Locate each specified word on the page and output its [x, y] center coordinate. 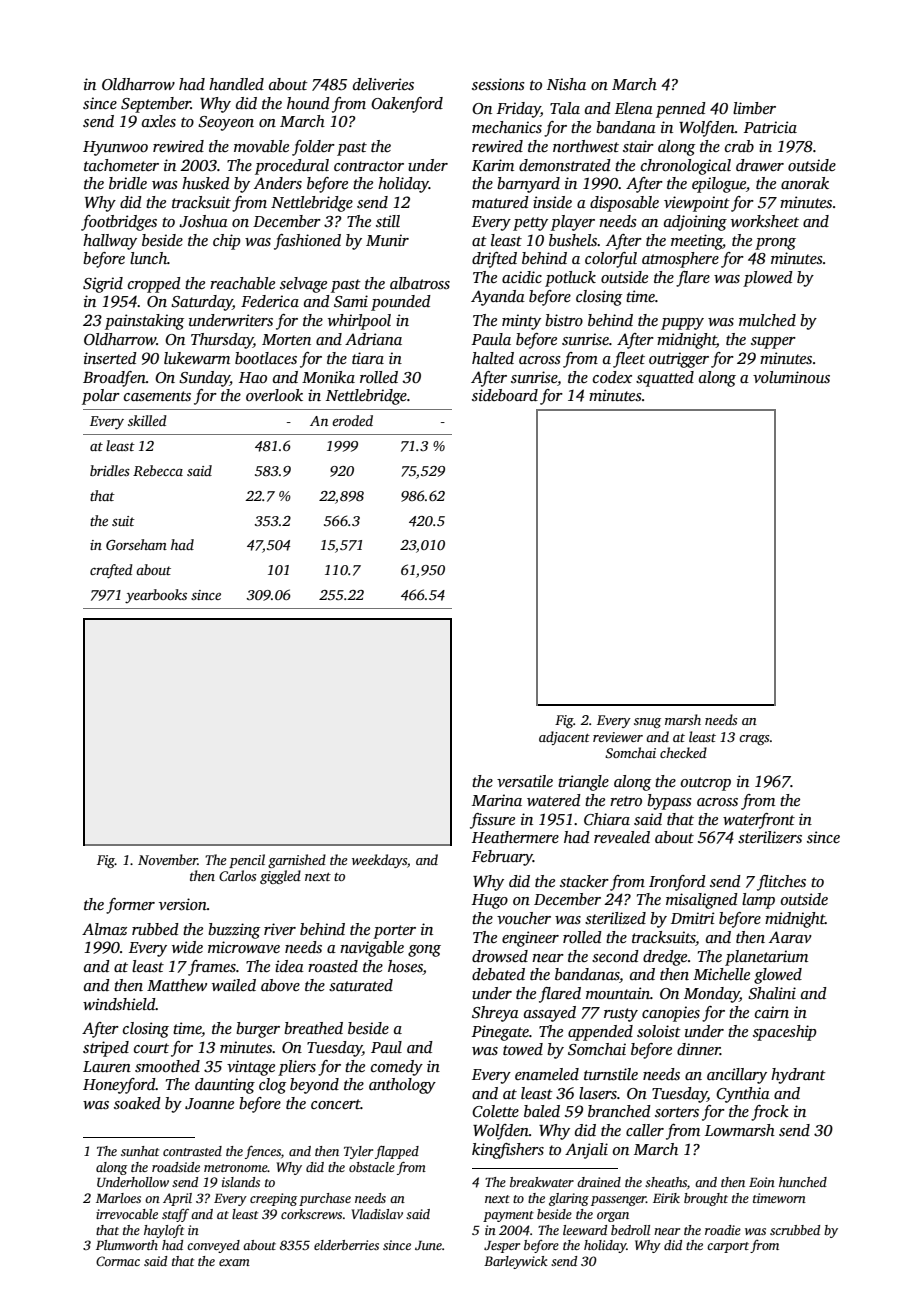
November [168, 859]
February [502, 858]
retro [626, 801]
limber [754, 108]
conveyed [213, 1246]
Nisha [566, 84]
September [156, 105]
